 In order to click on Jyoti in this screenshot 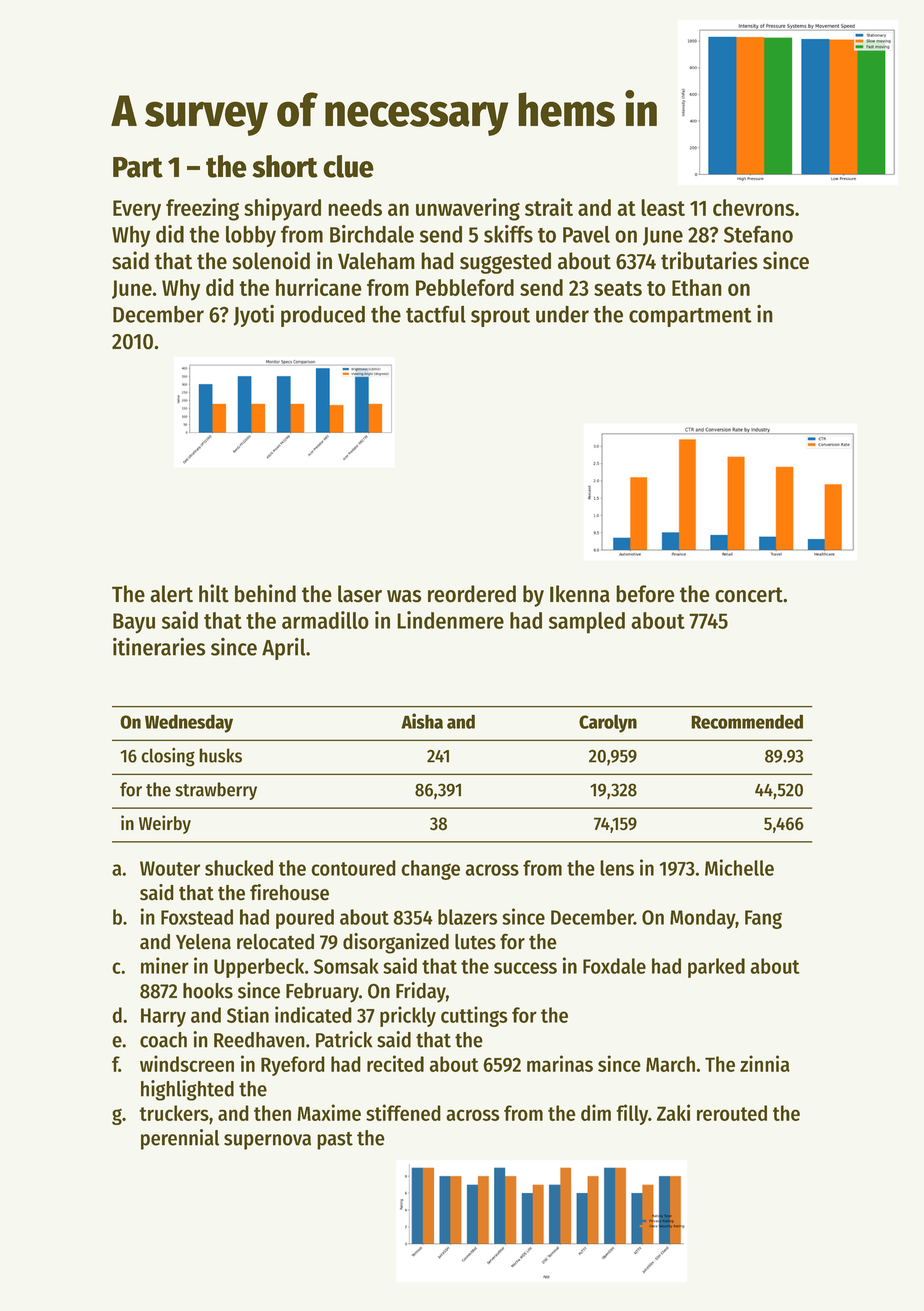, I will do `click(254, 316)`.
